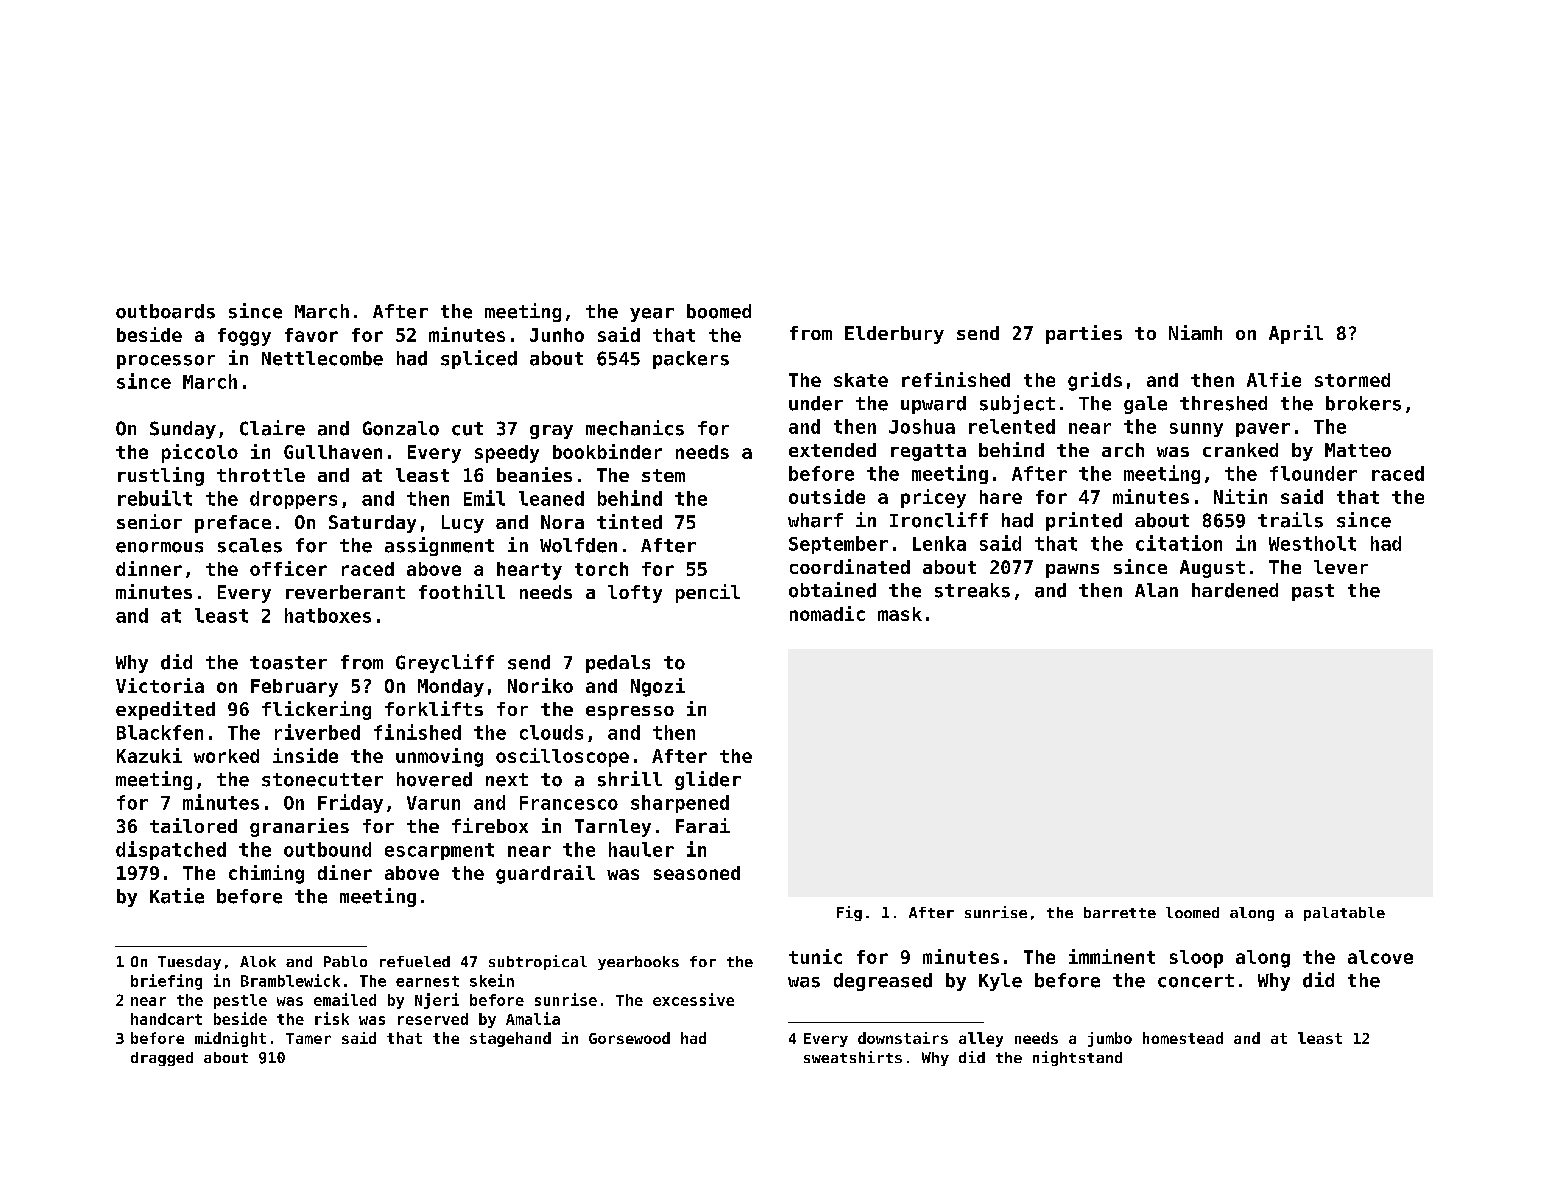 This document has width=1548, height=1196. What do you see at coordinates (1344, 914) in the document?
I see `palatable` at bounding box center [1344, 914].
